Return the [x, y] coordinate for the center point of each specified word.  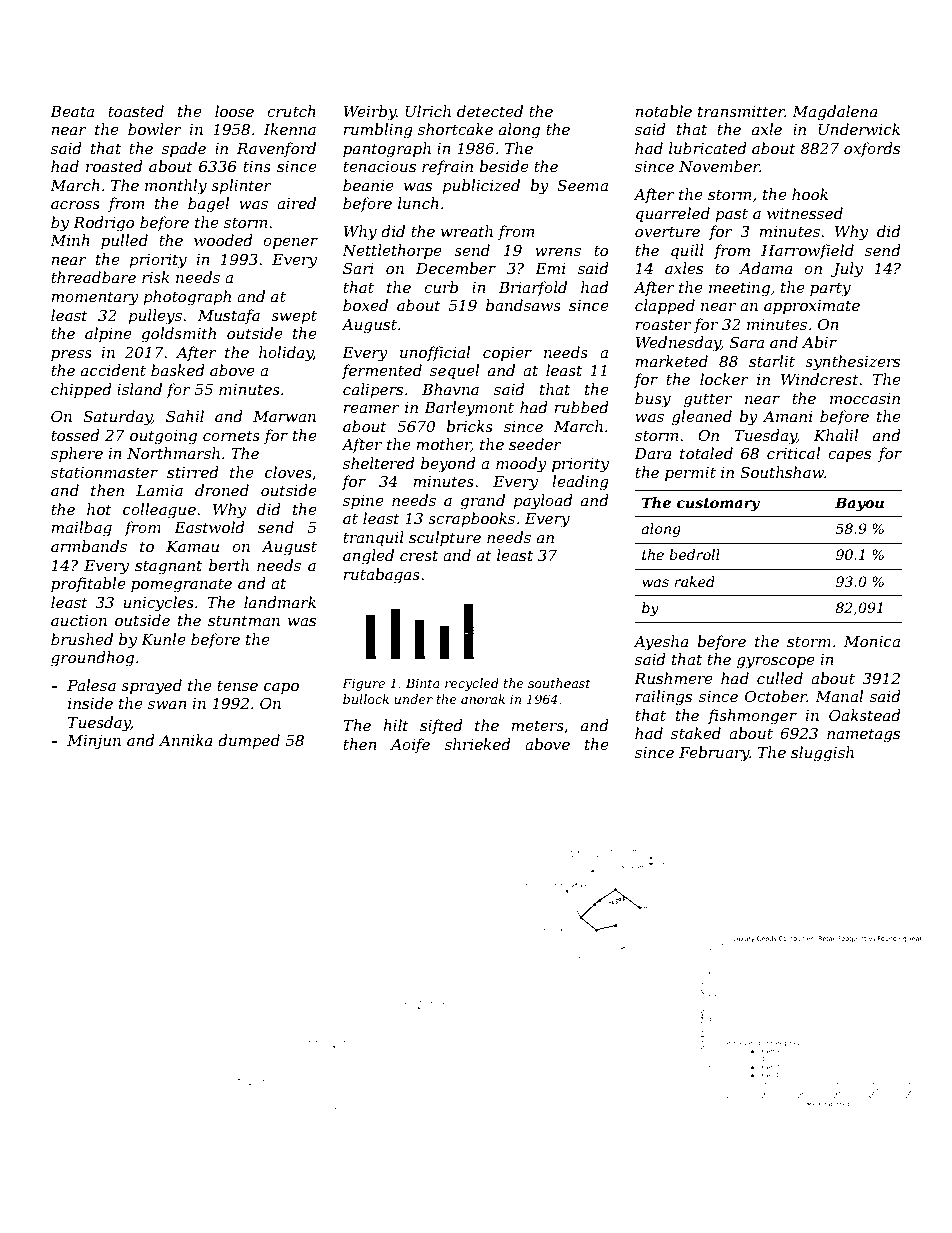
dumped [249, 741]
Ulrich [428, 111]
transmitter [741, 111]
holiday [286, 354]
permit [690, 474]
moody [521, 465]
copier [507, 354]
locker [724, 379]
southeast [559, 683]
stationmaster [104, 472]
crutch [291, 111]
